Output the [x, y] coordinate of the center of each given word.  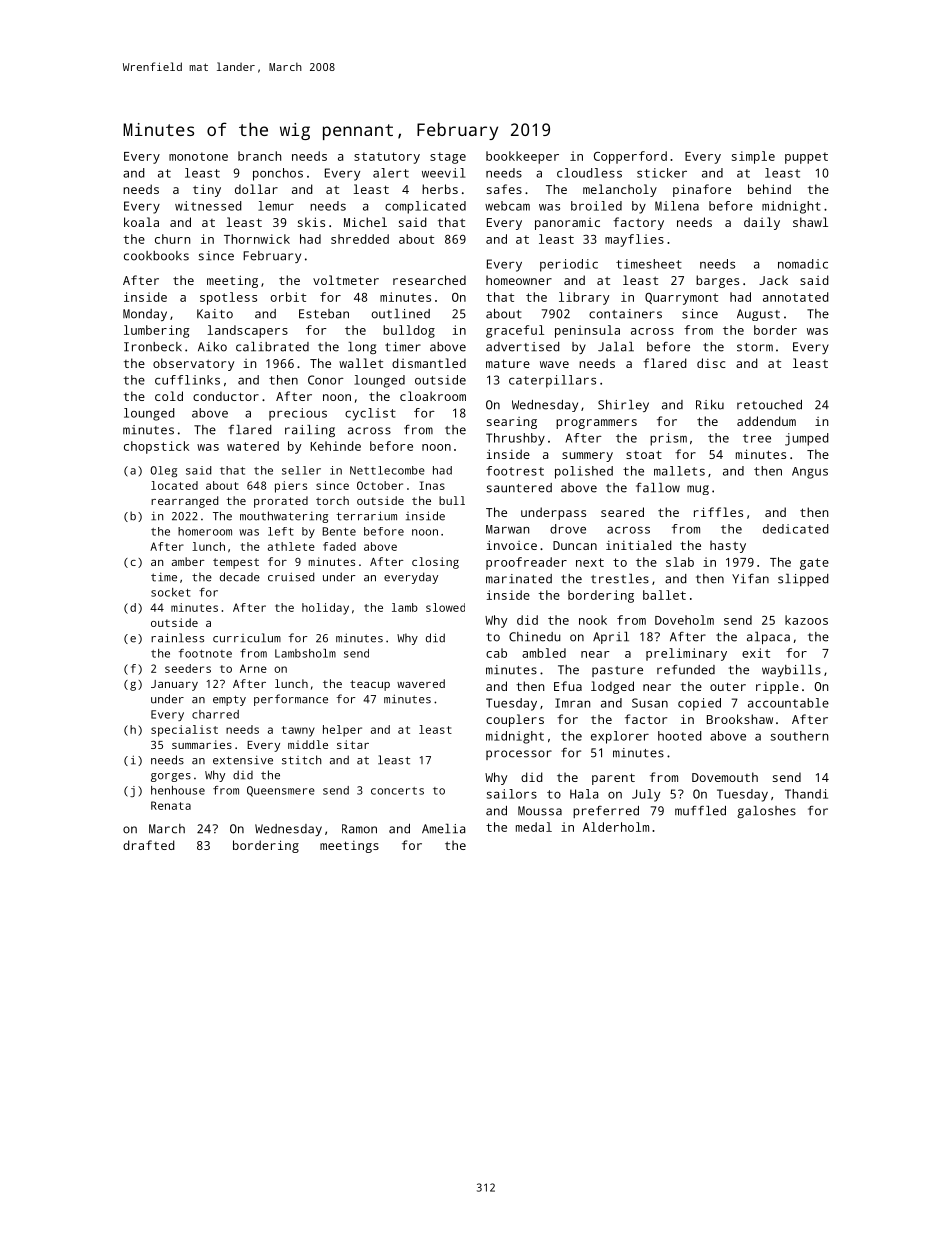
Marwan [507, 529]
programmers [596, 424]
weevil [443, 173]
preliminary [686, 654]
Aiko [212, 347]
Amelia [443, 829]
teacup [370, 685]
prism [668, 439]
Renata [171, 805]
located [174, 485]
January [174, 685]
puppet [806, 158]
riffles [718, 512]
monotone [198, 156]
